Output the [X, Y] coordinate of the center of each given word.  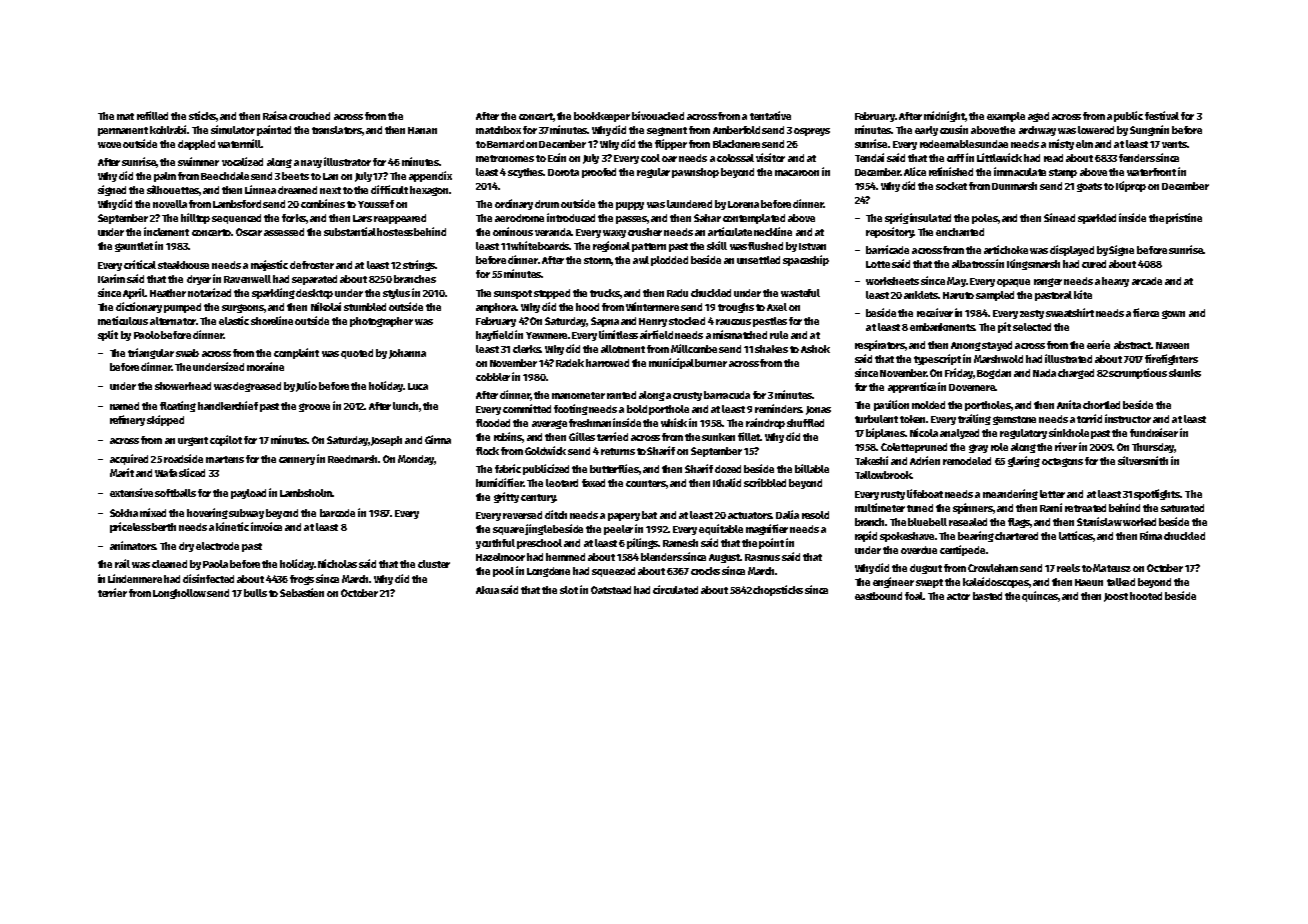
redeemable [947, 144]
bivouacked [658, 115]
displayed [1072, 250]
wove [109, 145]
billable [812, 468]
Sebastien [302, 592]
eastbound [878, 596]
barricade [887, 249]
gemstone [1014, 420]
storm [597, 260]
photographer [381, 322]
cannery [297, 461]
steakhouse [183, 265]
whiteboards [540, 245]
